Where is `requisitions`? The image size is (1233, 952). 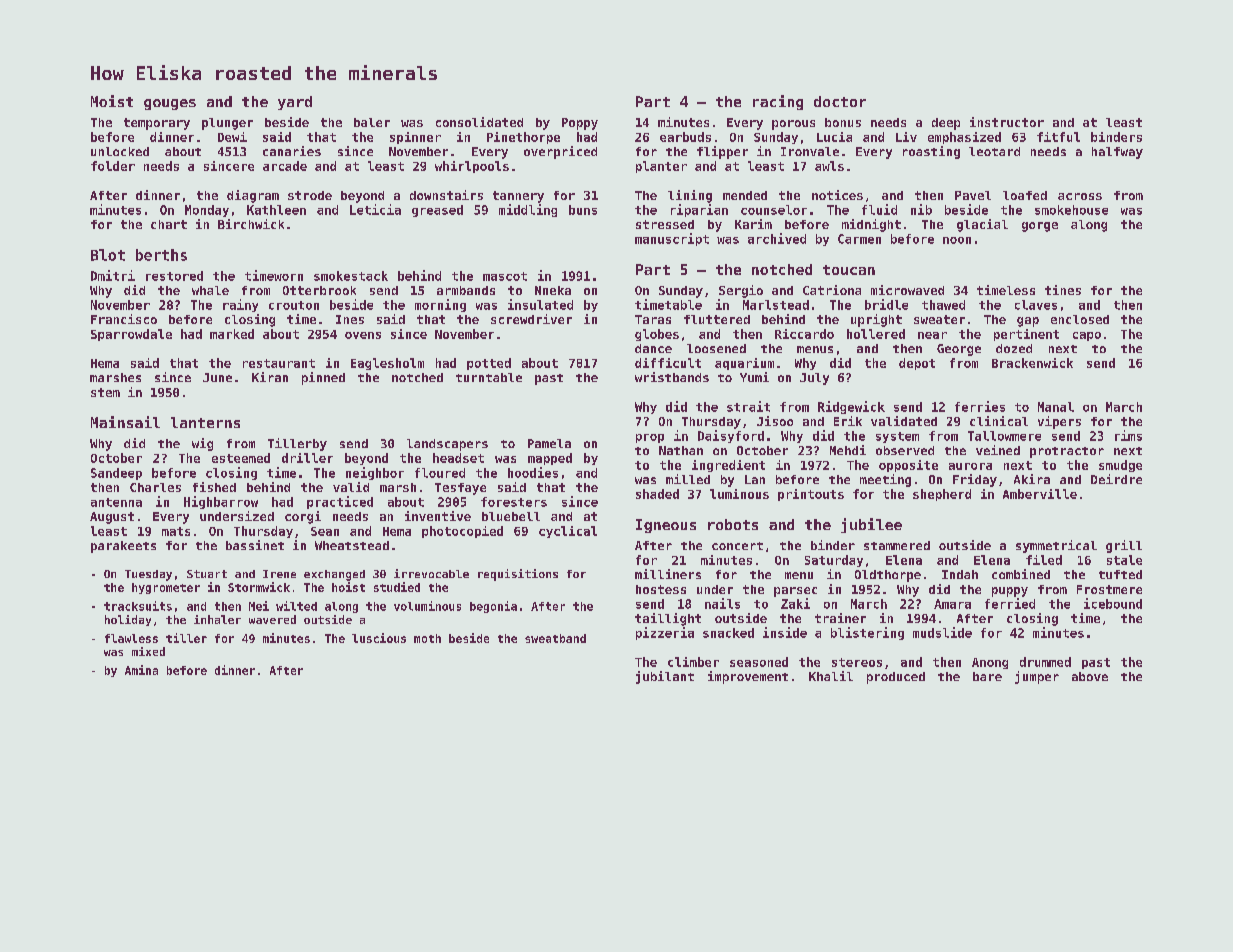 requisitions is located at coordinates (518, 575).
